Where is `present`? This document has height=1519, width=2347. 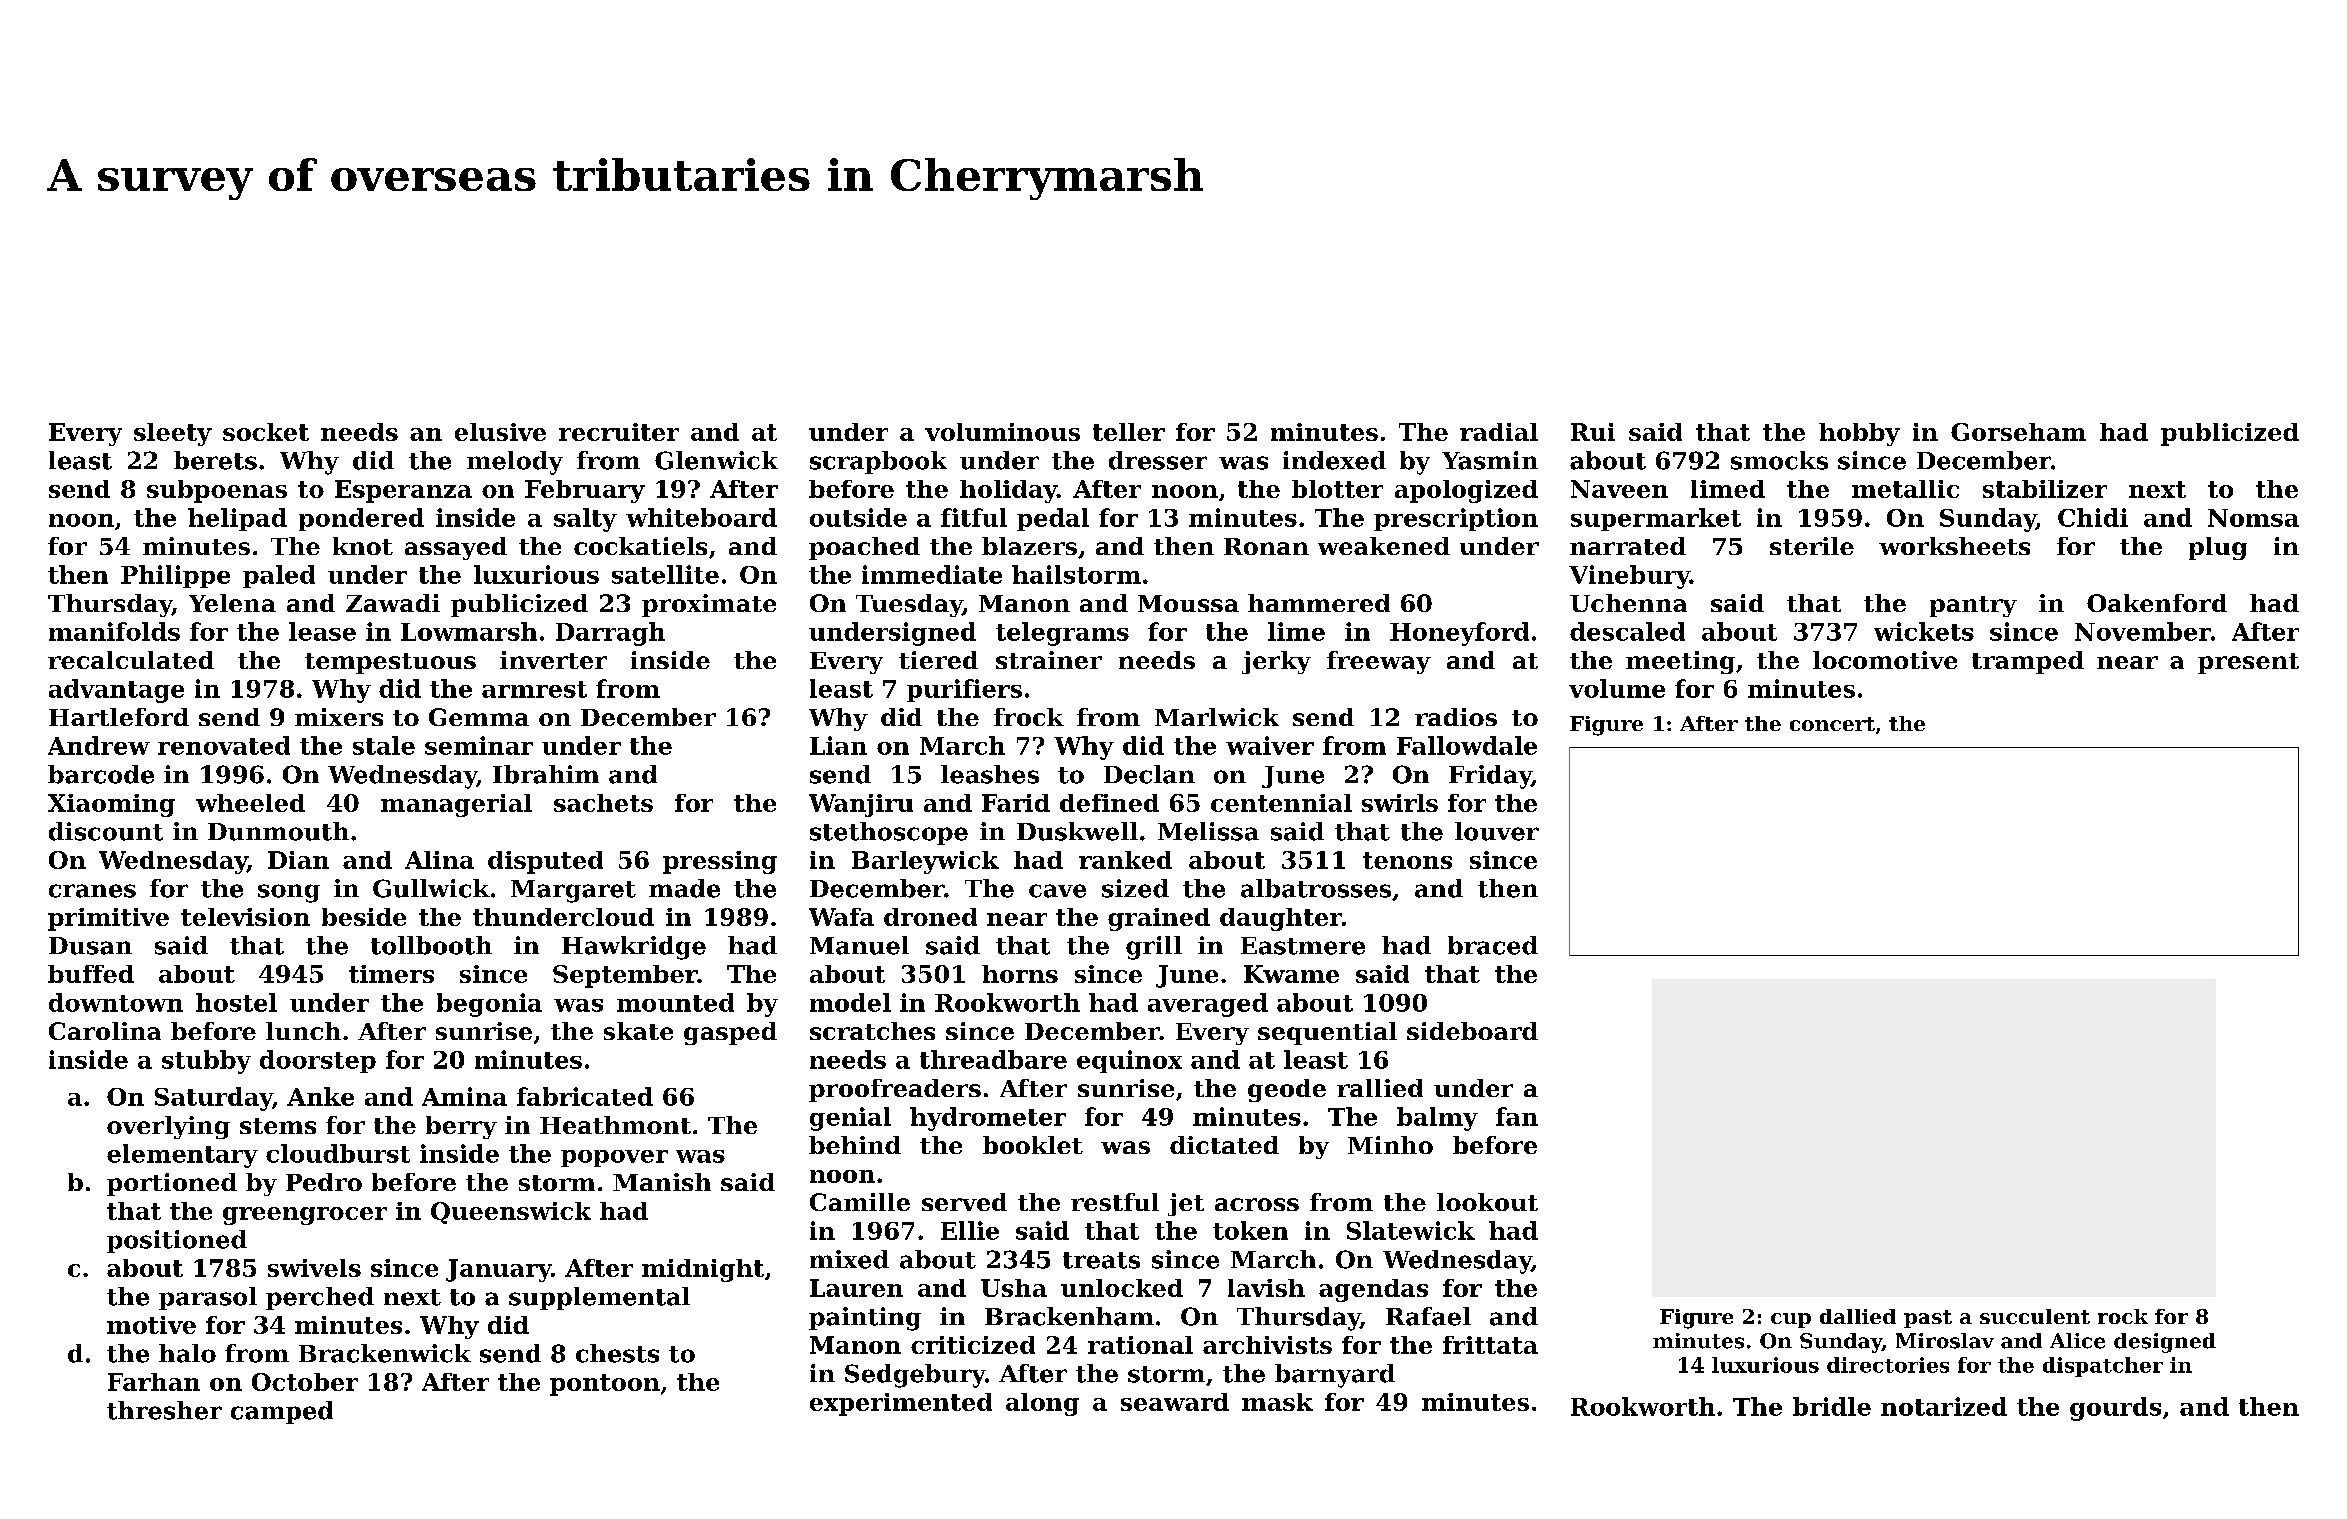 present is located at coordinates (2248, 663).
